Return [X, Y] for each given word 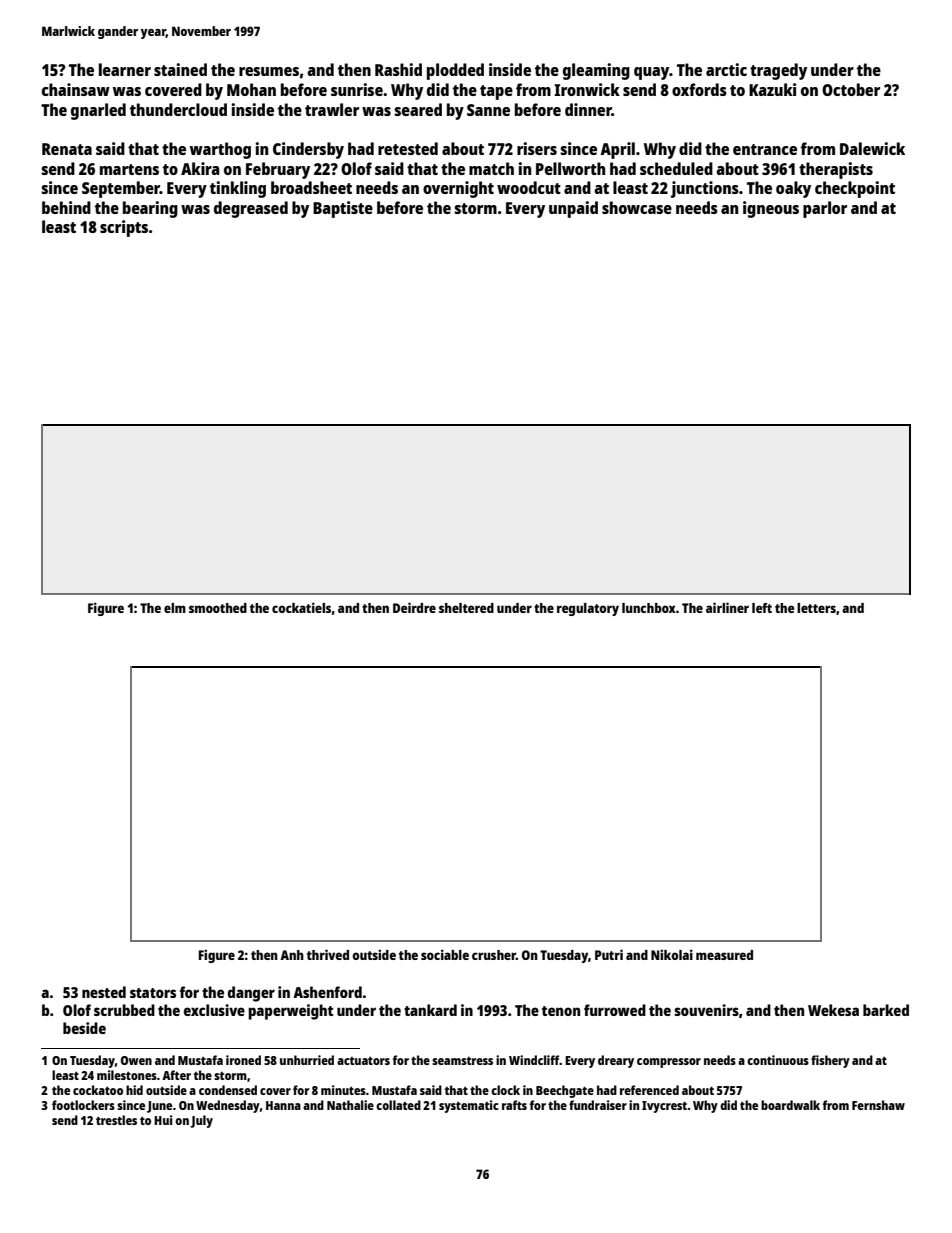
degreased [251, 209]
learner [125, 69]
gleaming [596, 71]
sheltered [466, 608]
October [851, 89]
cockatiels [301, 607]
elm [175, 608]
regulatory [588, 609]
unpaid [573, 209]
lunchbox [649, 608]
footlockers [83, 1105]
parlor [825, 209]
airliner [727, 607]
